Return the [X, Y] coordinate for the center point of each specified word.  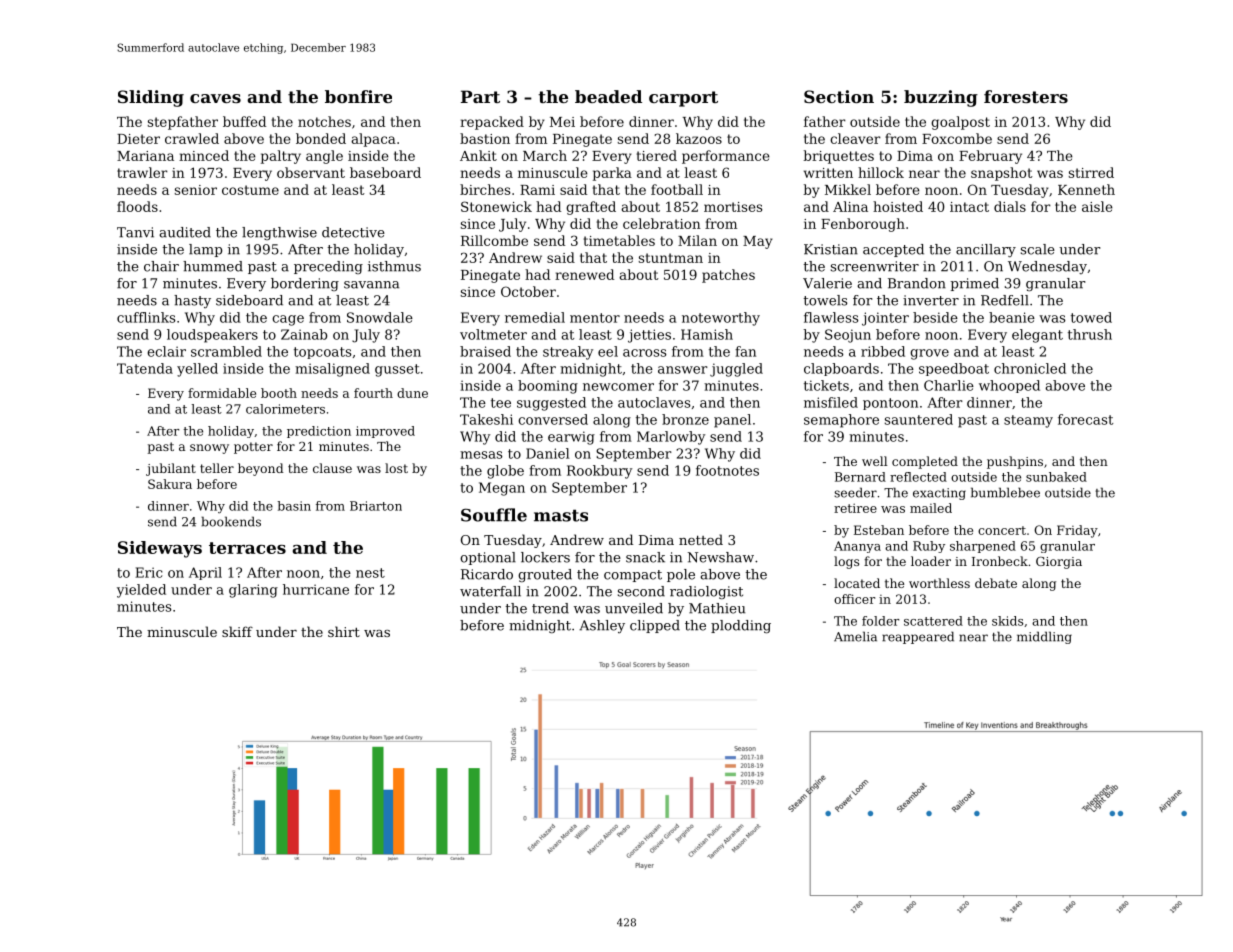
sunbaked [1056, 477]
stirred [1091, 172]
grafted [591, 208]
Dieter [138, 139]
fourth [373, 393]
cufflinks [146, 317]
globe [505, 472]
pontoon [890, 404]
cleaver [855, 138]
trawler [142, 172]
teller [217, 468]
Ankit [478, 155]
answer [683, 370]
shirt [344, 631]
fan [745, 351]
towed [1091, 317]
